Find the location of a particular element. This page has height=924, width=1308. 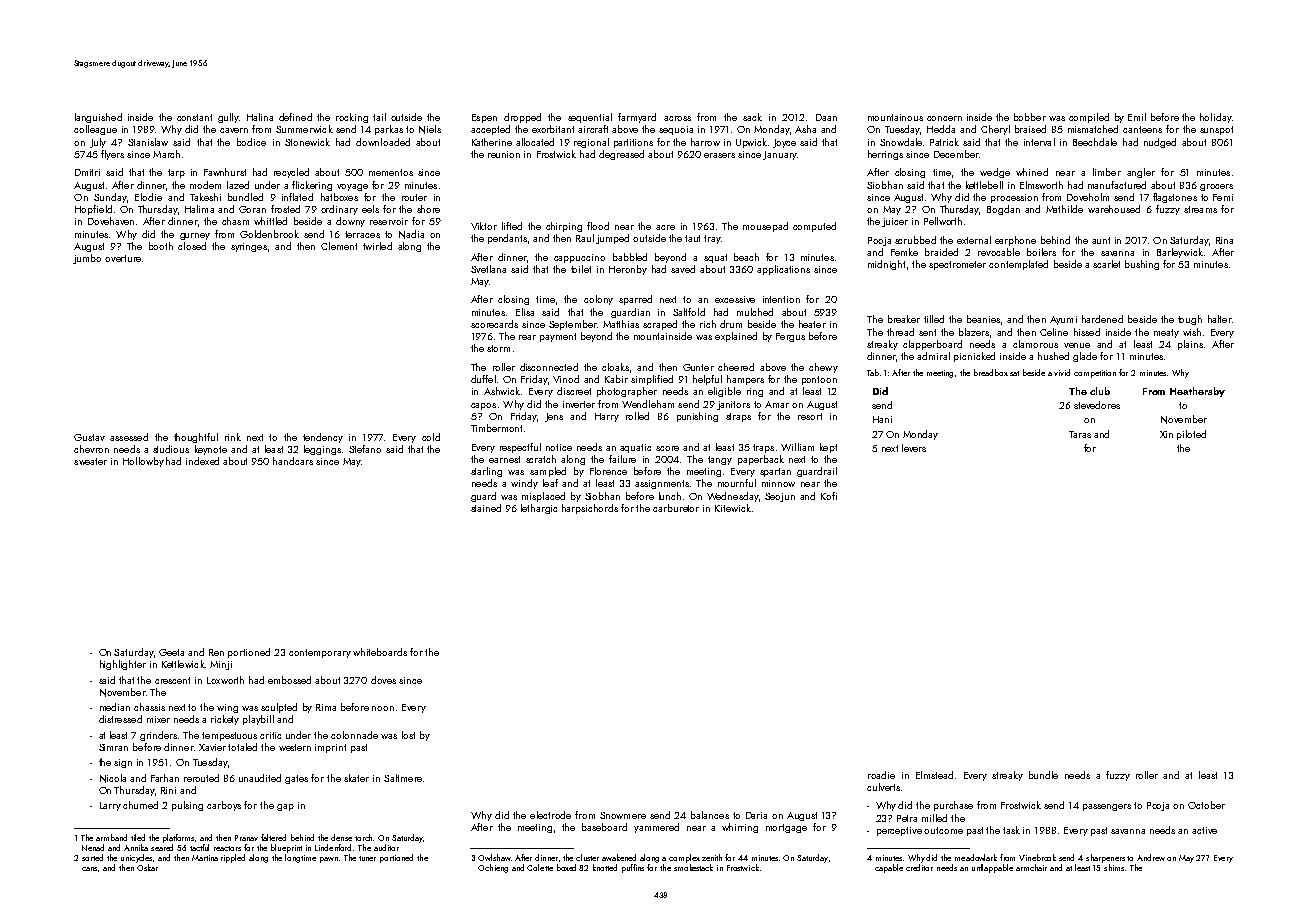

reunion is located at coordinates (504, 154).
